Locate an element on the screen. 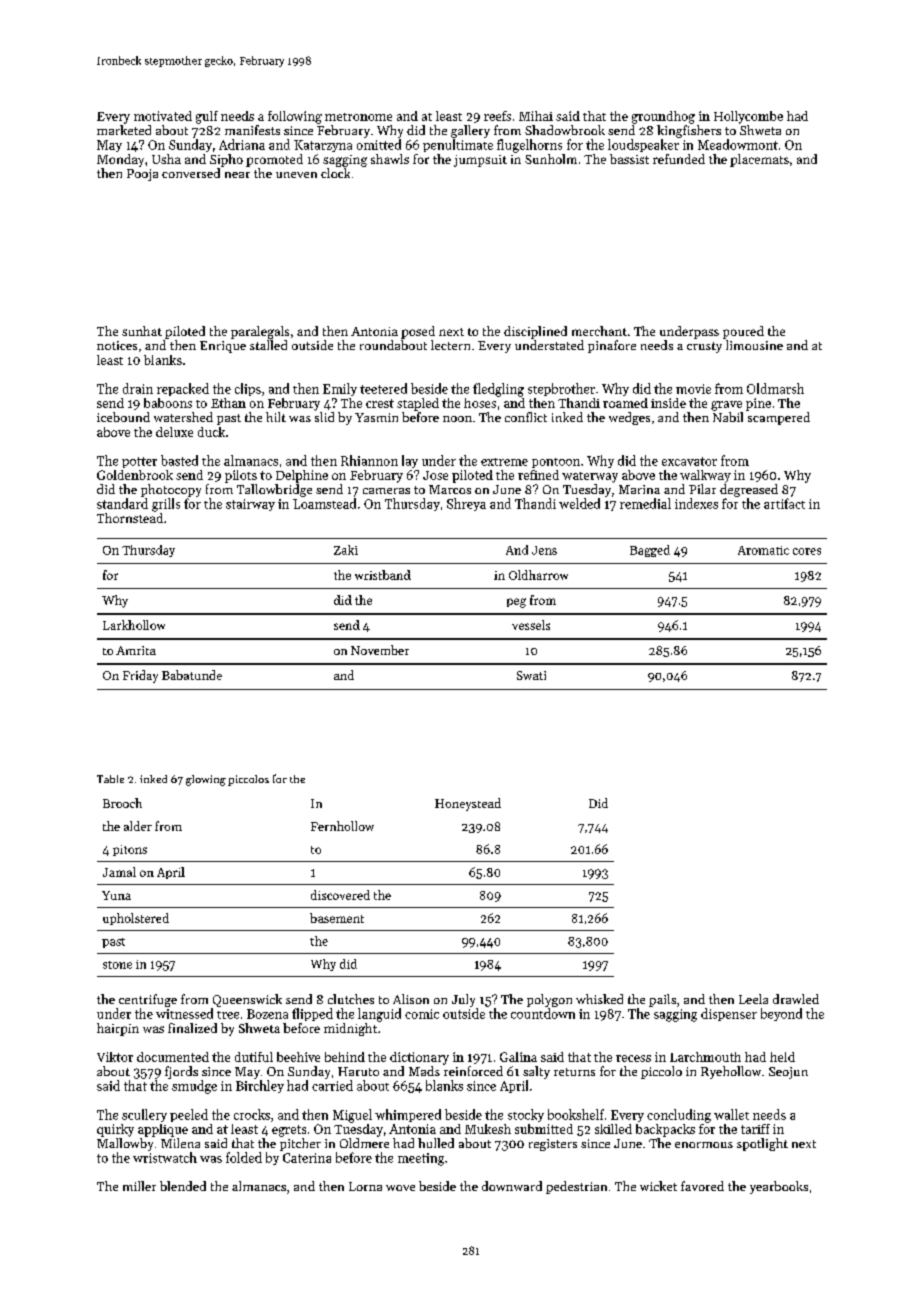  jumpsuit is located at coordinates (480, 161).
